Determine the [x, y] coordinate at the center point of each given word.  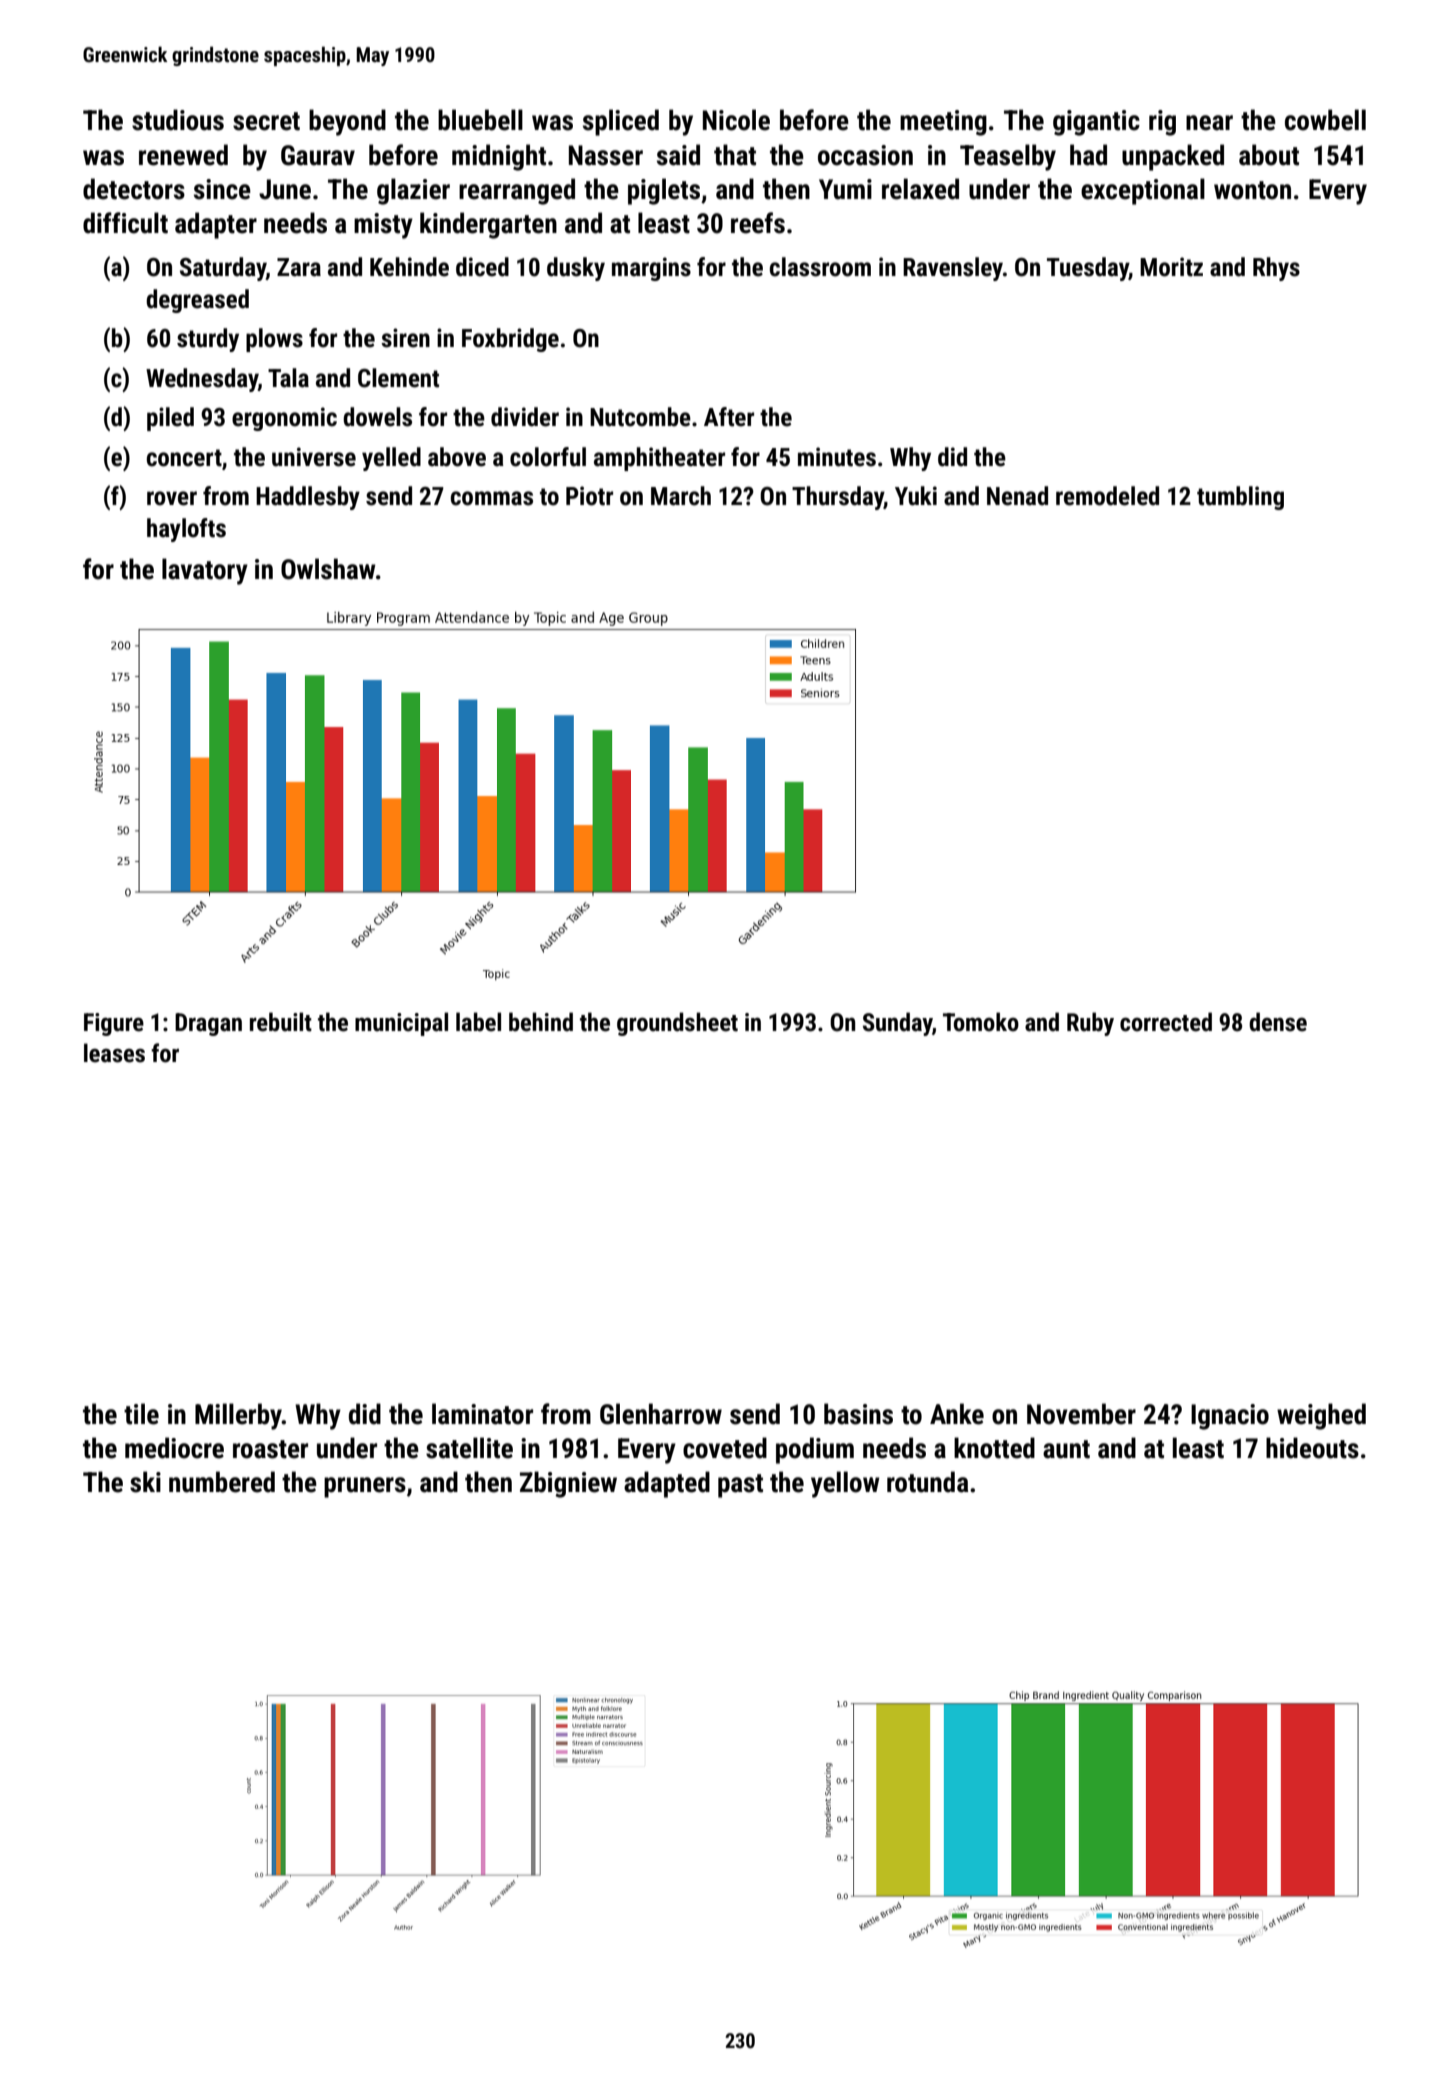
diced [482, 267]
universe [314, 457]
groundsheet [677, 1024]
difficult [125, 223]
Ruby [1090, 1024]
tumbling [1240, 498]
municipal [401, 1024]
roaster [270, 1449]
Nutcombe [640, 417]
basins [858, 1414]
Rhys [1276, 269]
